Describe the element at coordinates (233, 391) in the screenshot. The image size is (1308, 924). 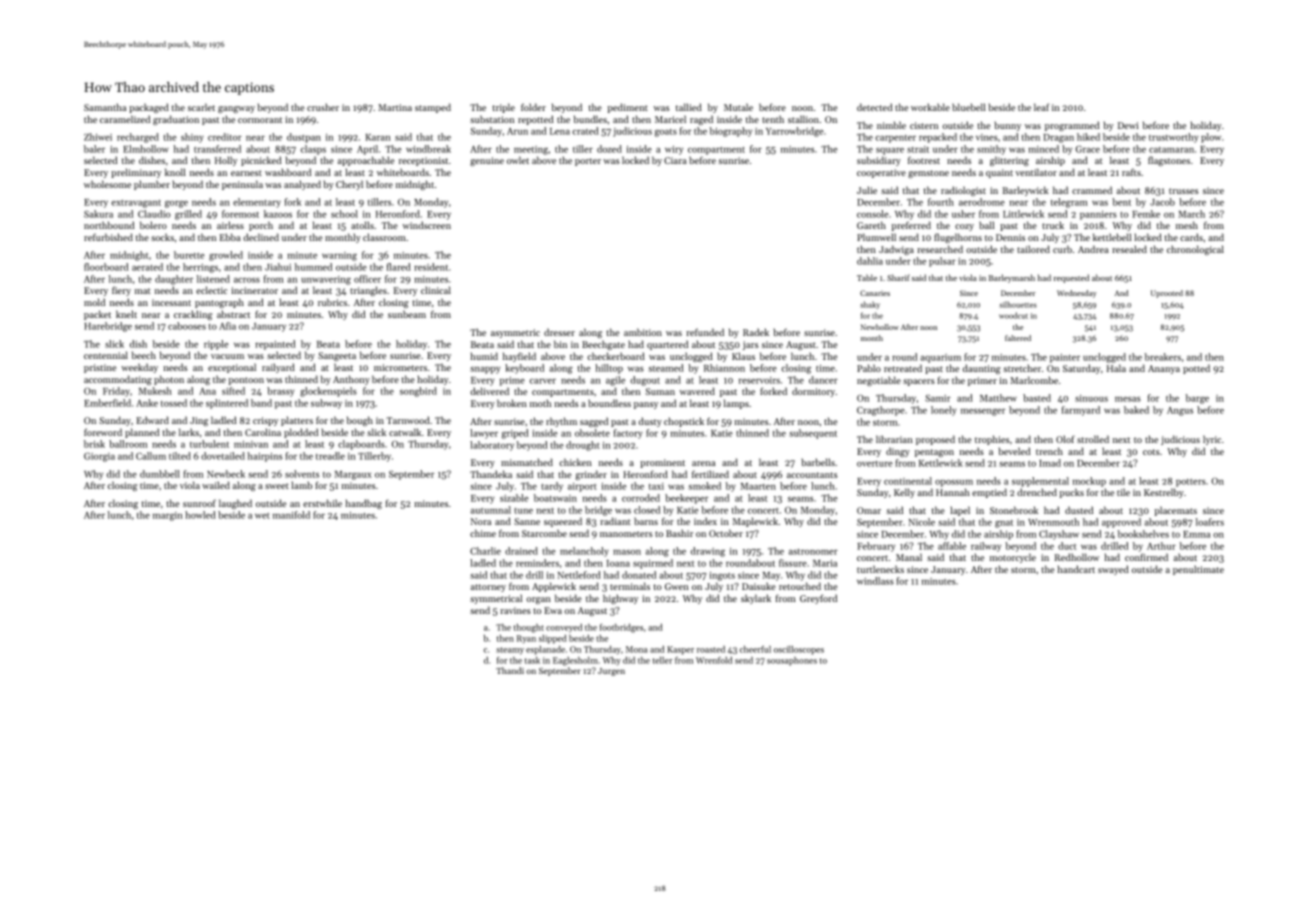
I see `sifted` at that location.
